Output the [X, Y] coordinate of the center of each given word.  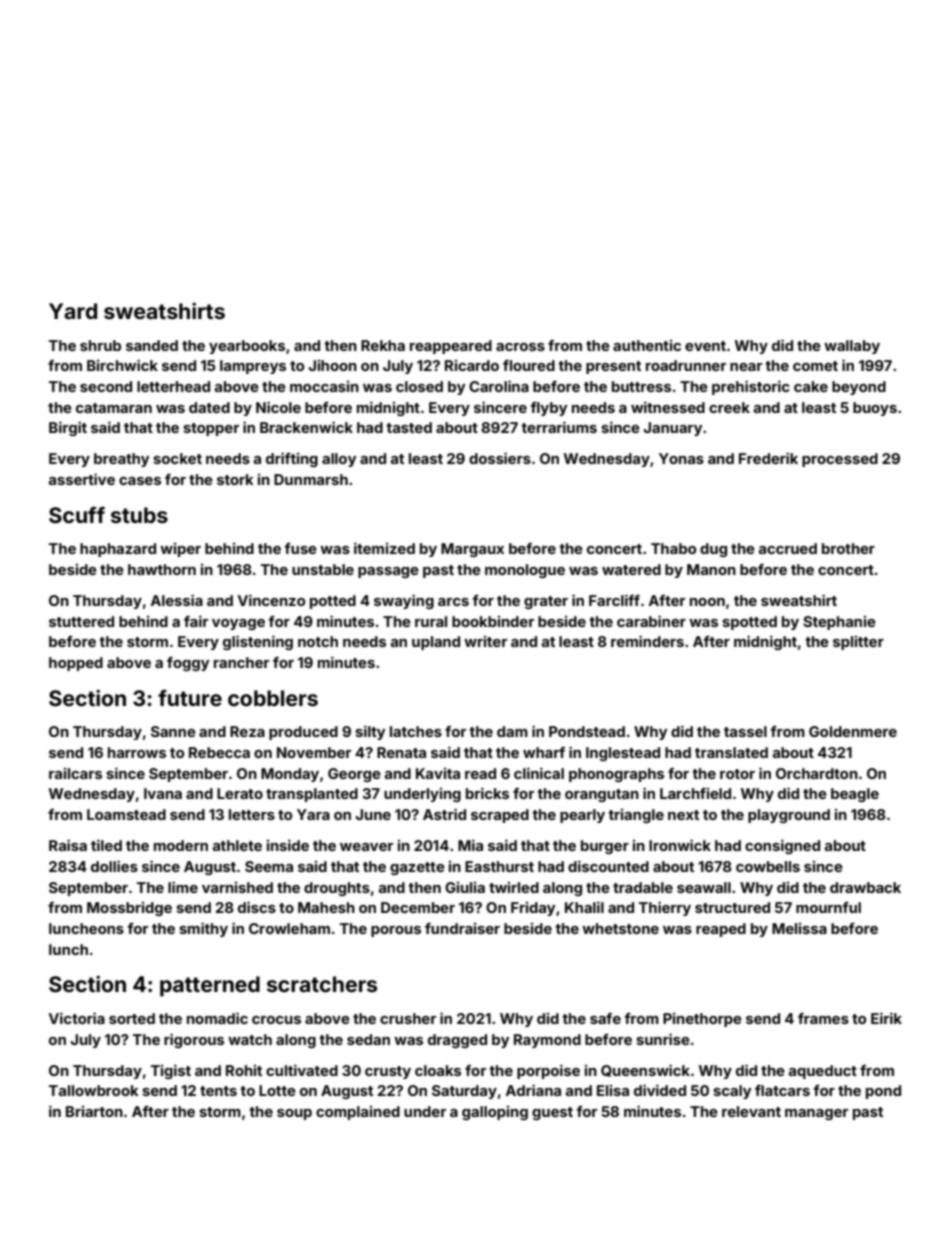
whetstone [620, 928]
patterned [210, 986]
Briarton [94, 1111]
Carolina [499, 386]
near [746, 367]
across [520, 347]
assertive [81, 479]
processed [840, 460]
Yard [73, 311]
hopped [76, 664]
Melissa [799, 928]
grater [546, 602]
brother [848, 548]
